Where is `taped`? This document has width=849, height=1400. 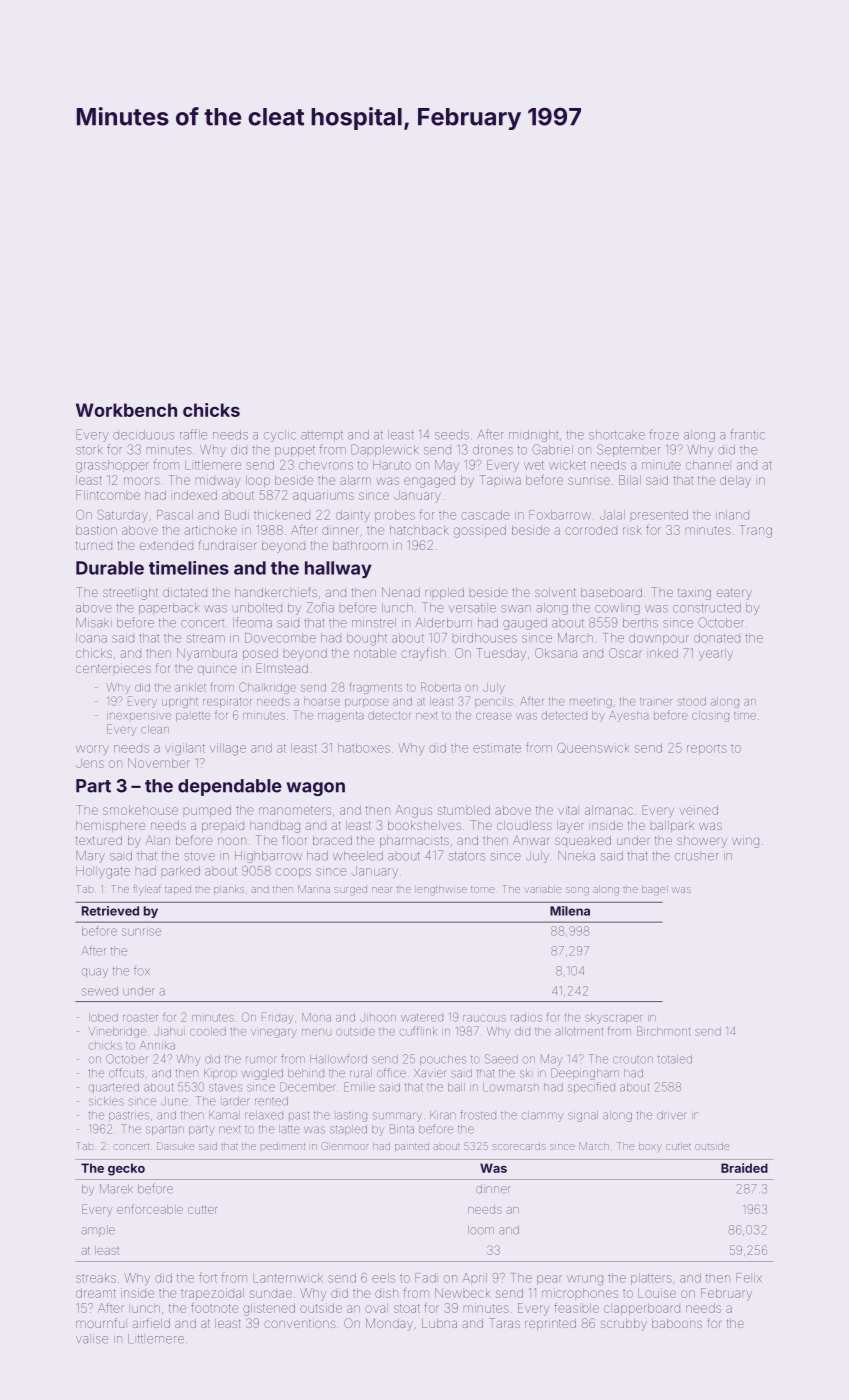 taped is located at coordinates (178, 889).
